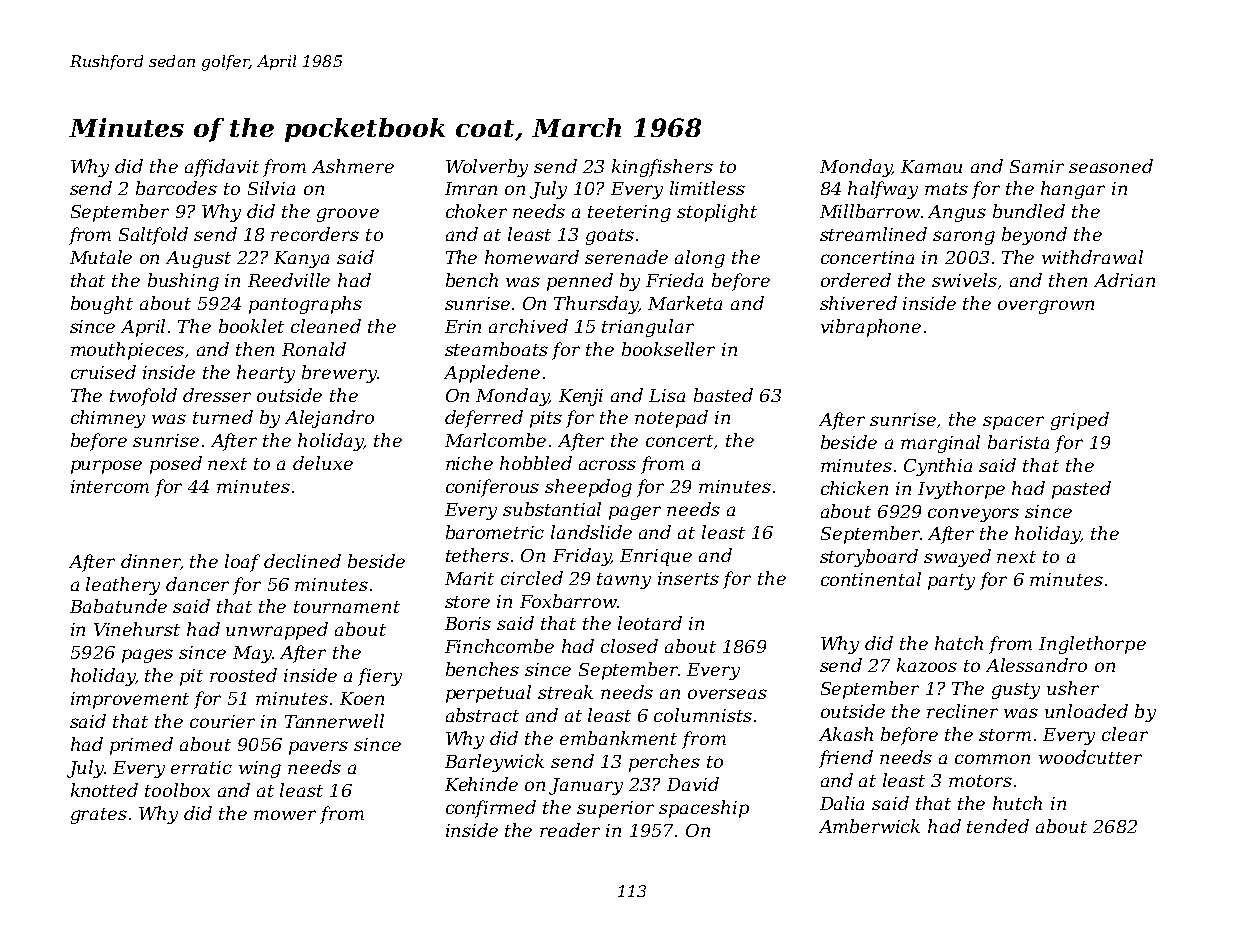  What do you see at coordinates (1111, 166) in the image?
I see `seasoned` at bounding box center [1111, 166].
